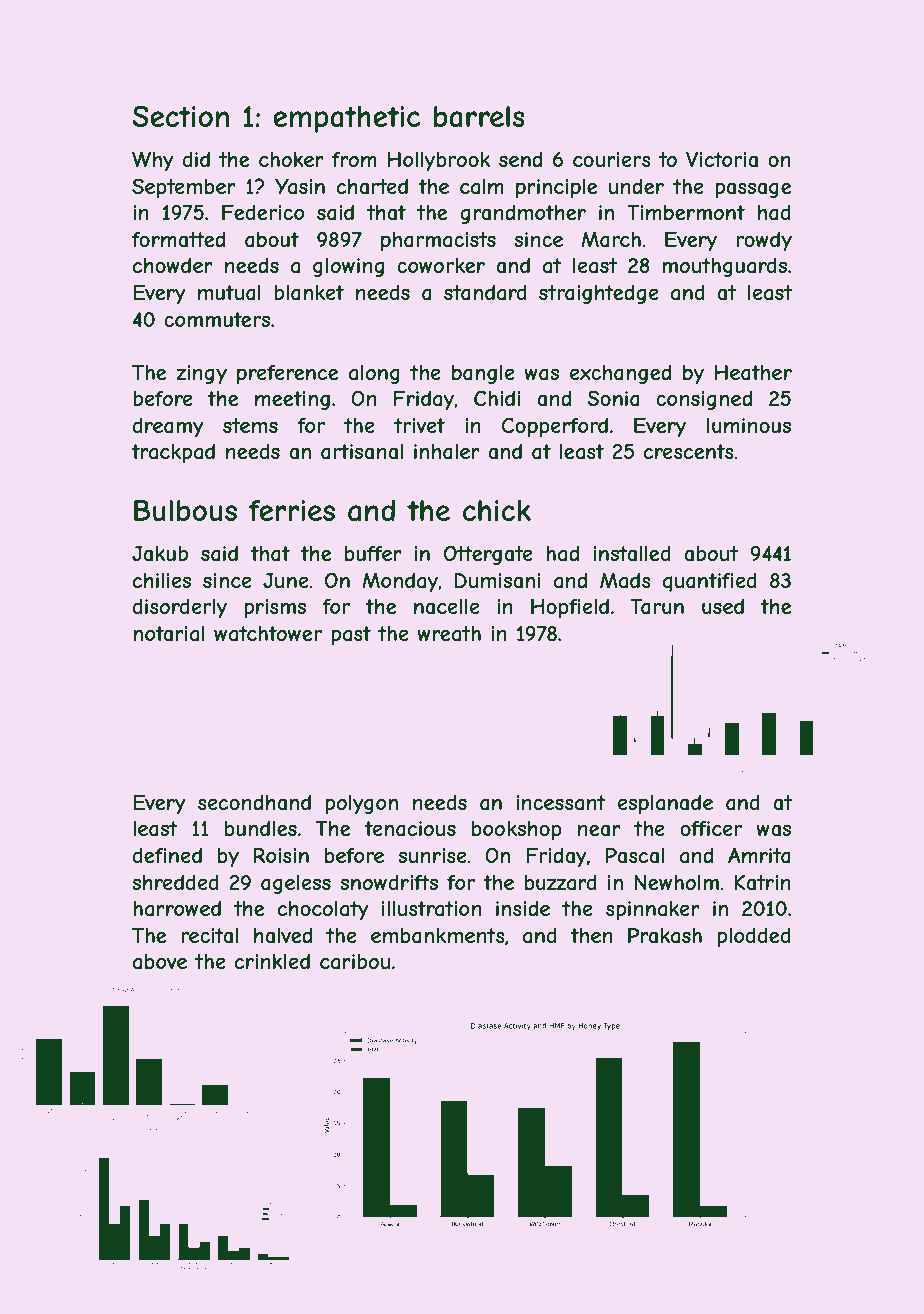 The image size is (924, 1314). What do you see at coordinates (570, 608) in the page?
I see `Hopfield` at bounding box center [570, 608].
